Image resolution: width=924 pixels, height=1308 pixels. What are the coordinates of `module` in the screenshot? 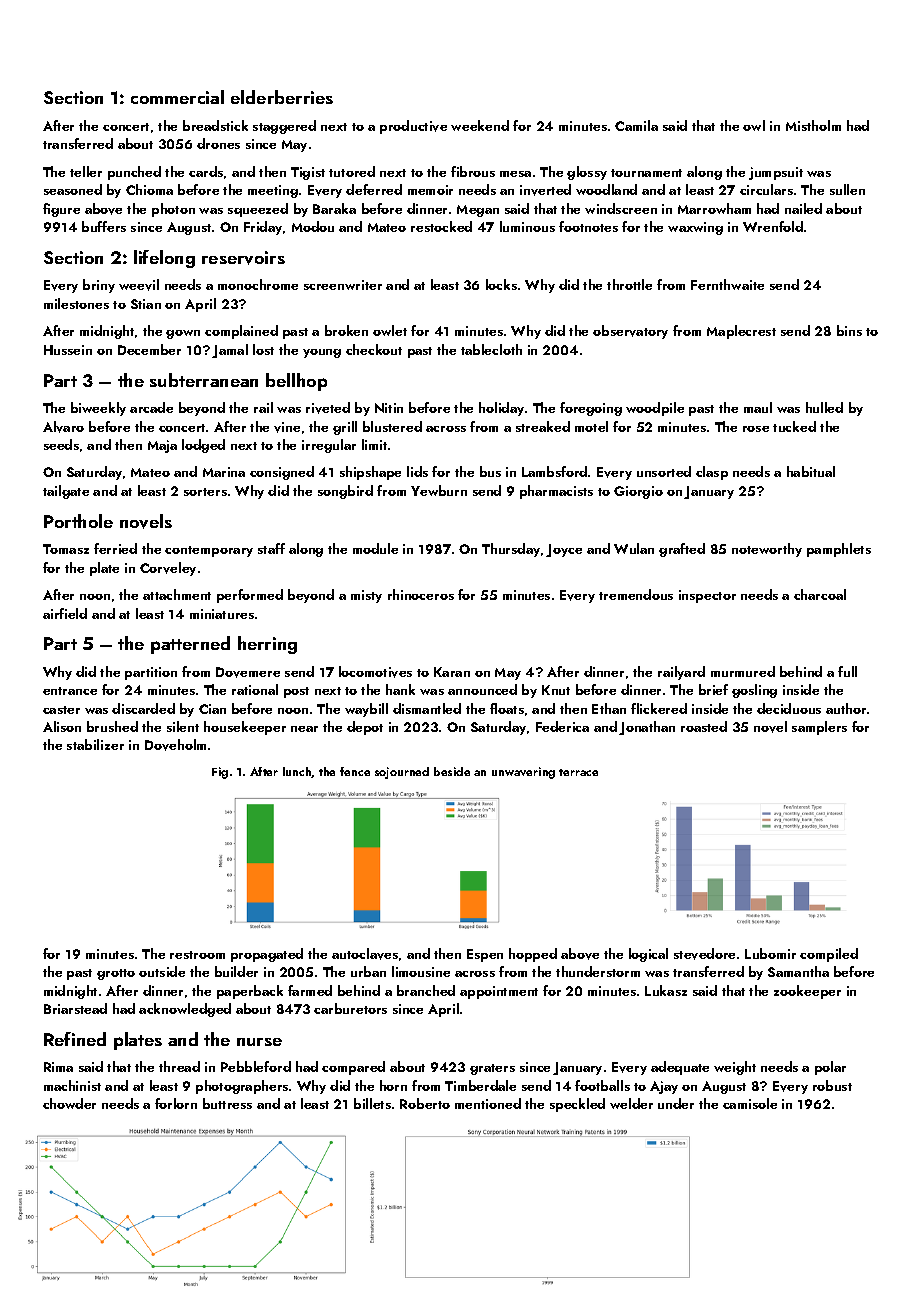 It's located at (375, 548).
